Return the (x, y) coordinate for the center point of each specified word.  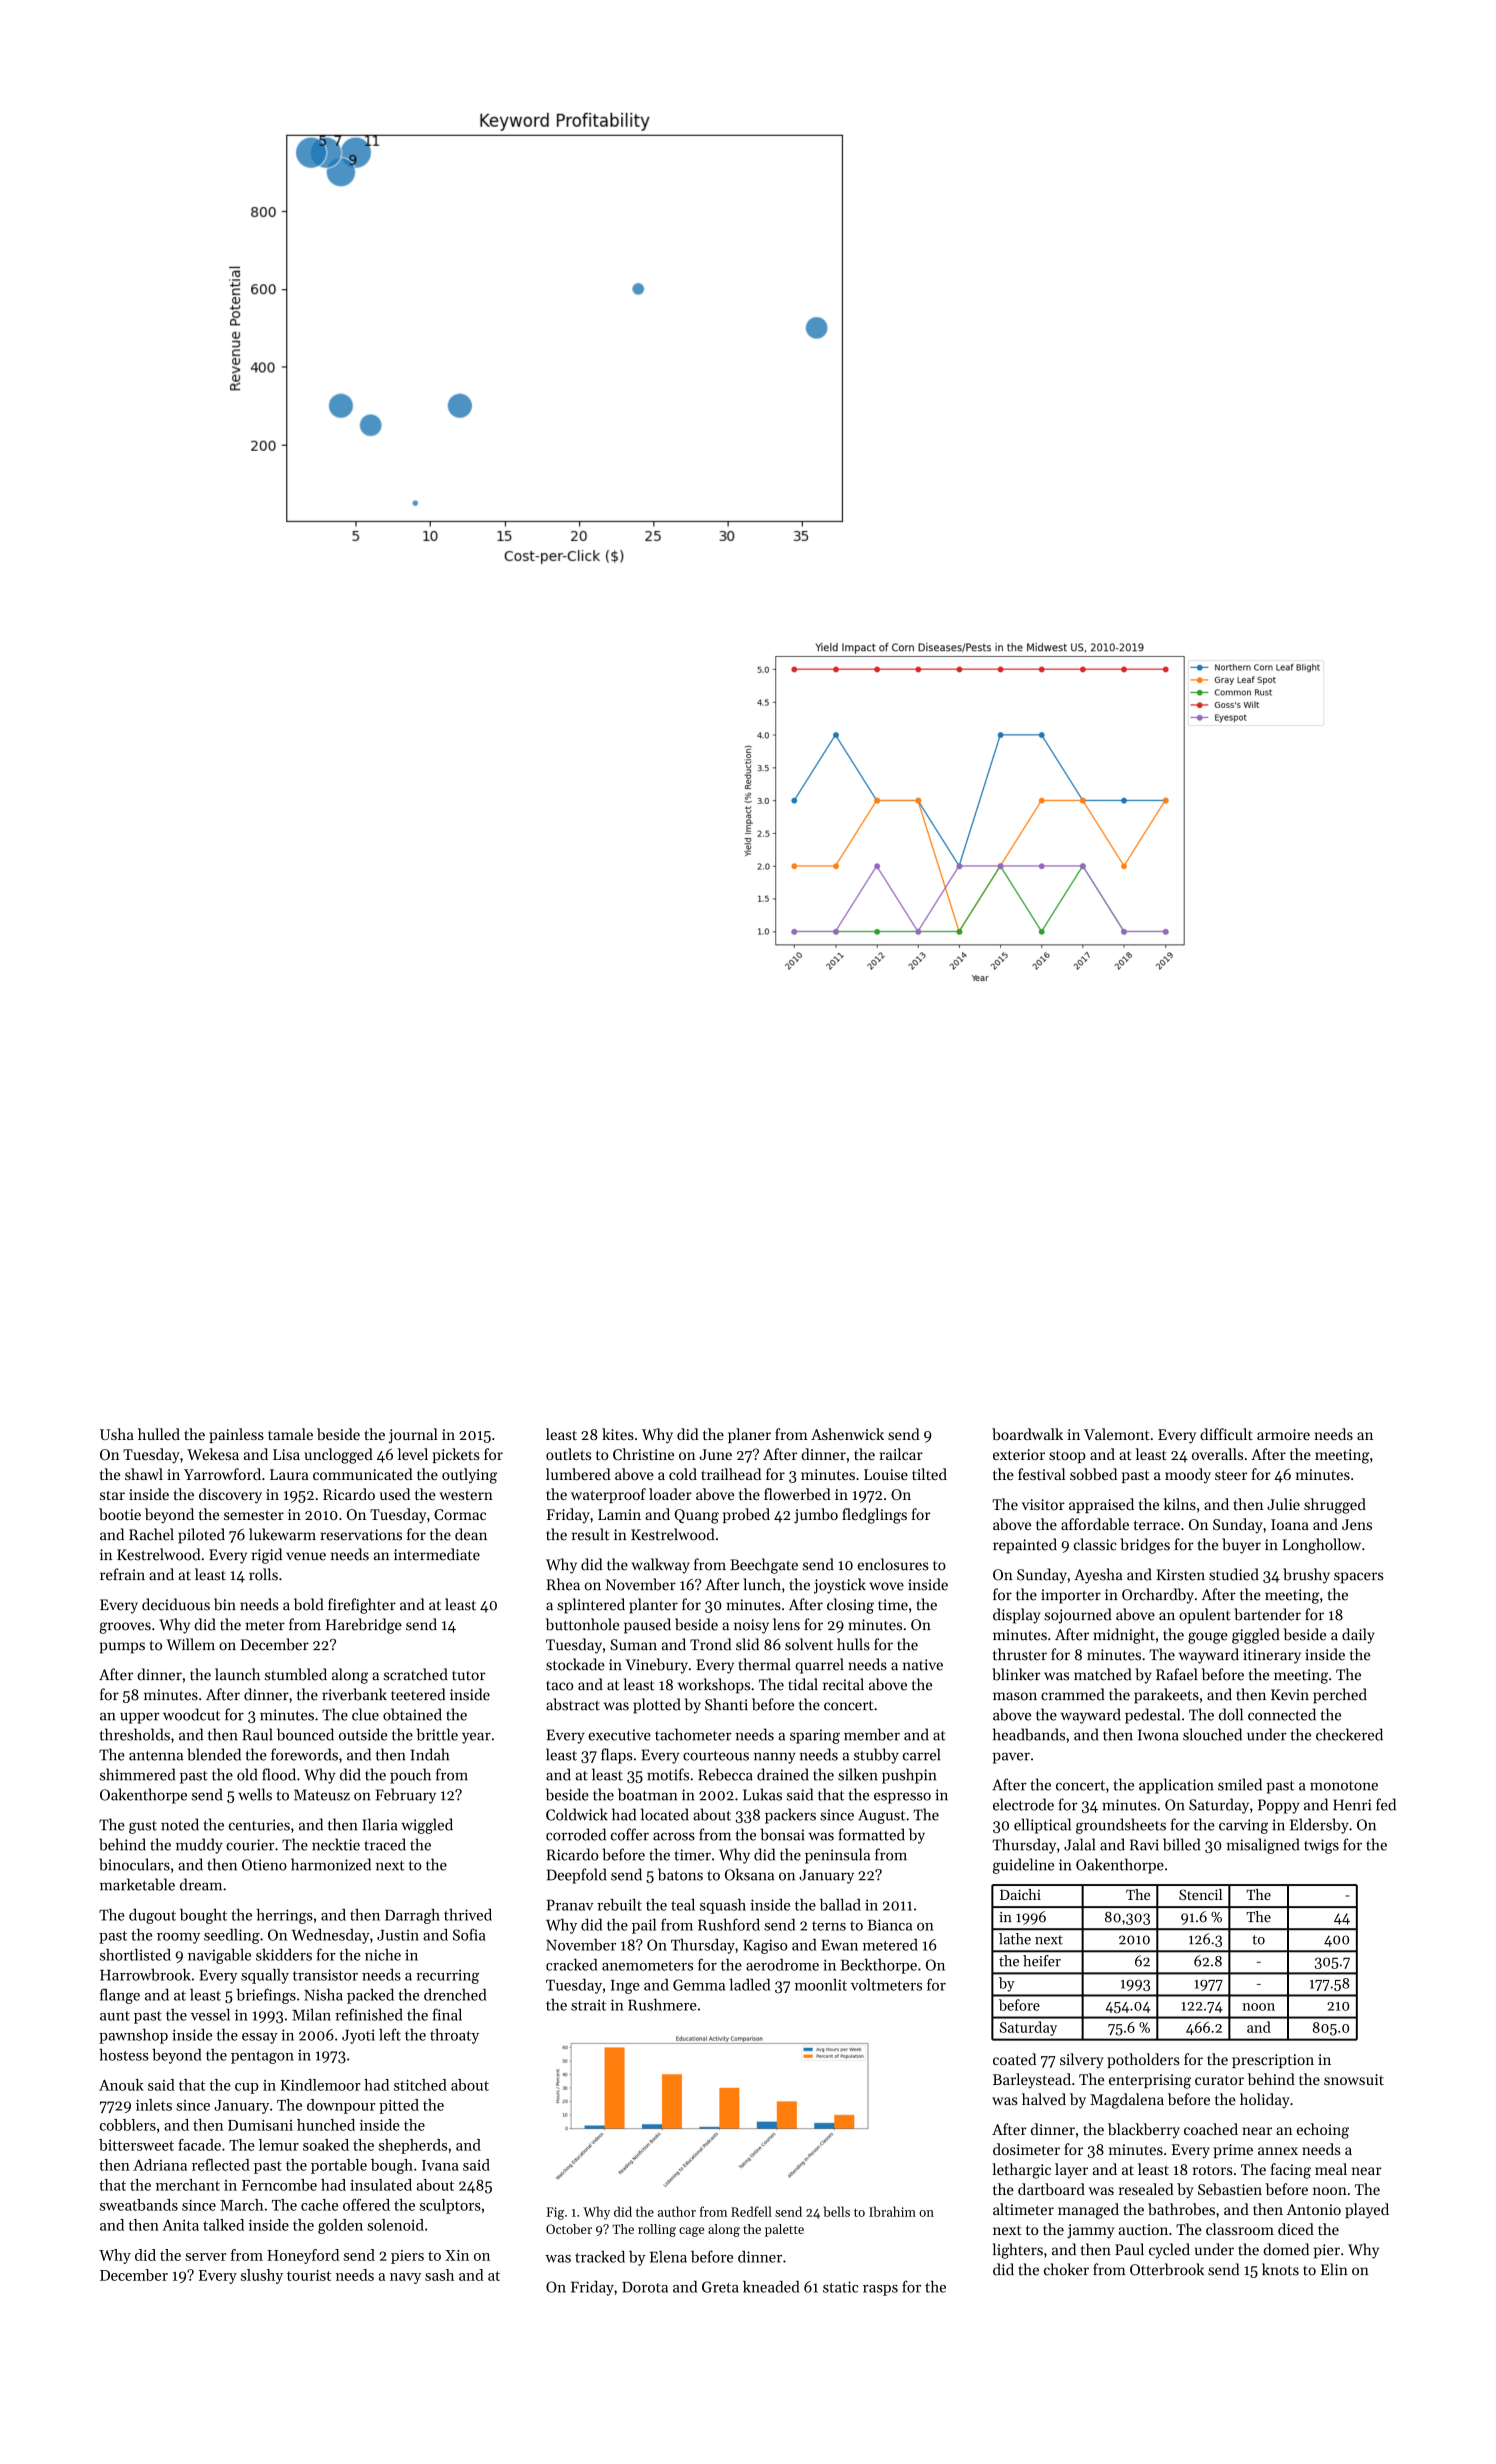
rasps (880, 2290)
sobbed (1093, 1474)
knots (1280, 2269)
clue (365, 1714)
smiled (1240, 1784)
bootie (120, 1514)
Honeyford (303, 2256)
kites (618, 1434)
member (872, 1734)
